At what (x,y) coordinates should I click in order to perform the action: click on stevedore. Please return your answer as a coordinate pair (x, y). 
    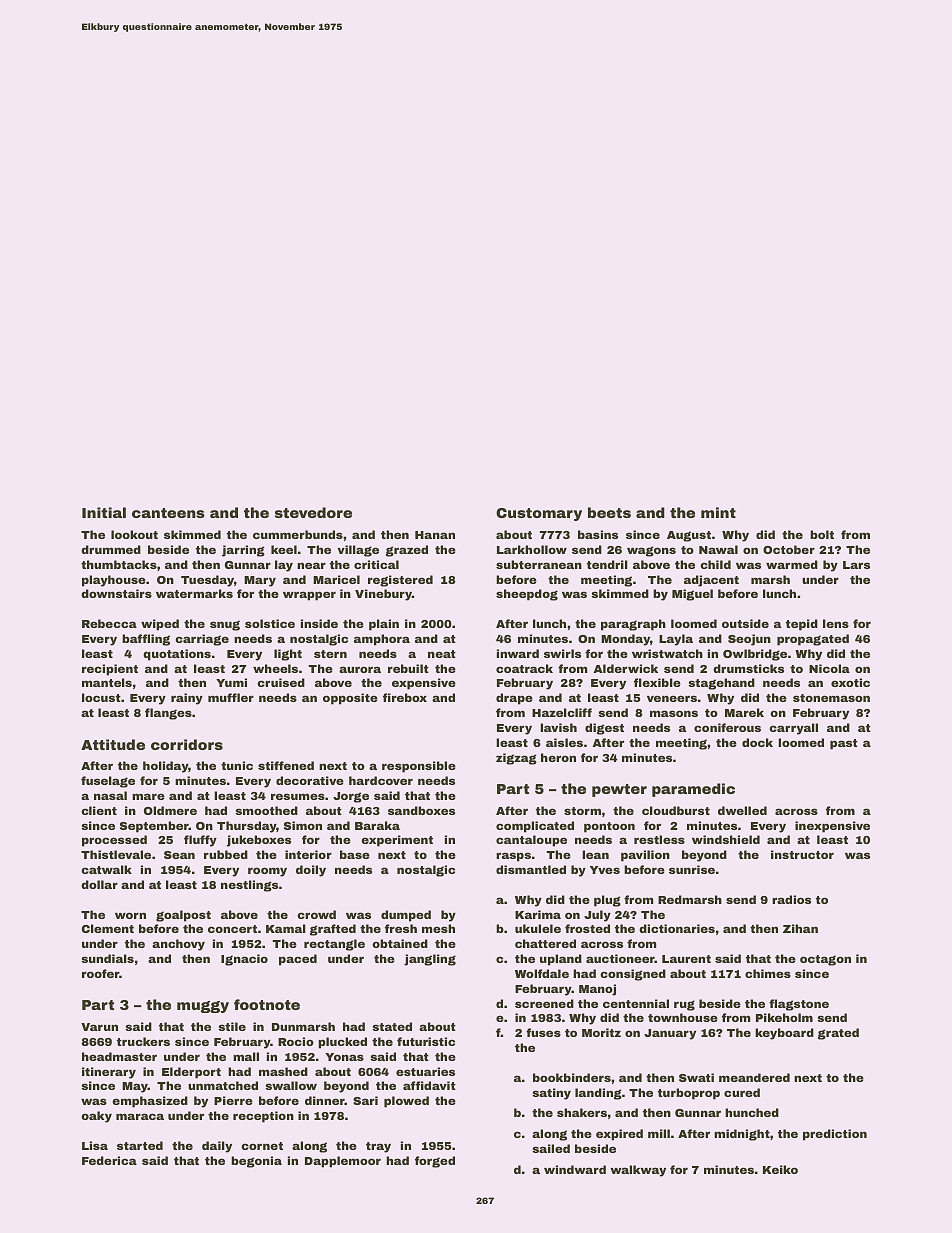
    Looking at the image, I should click on (313, 512).
